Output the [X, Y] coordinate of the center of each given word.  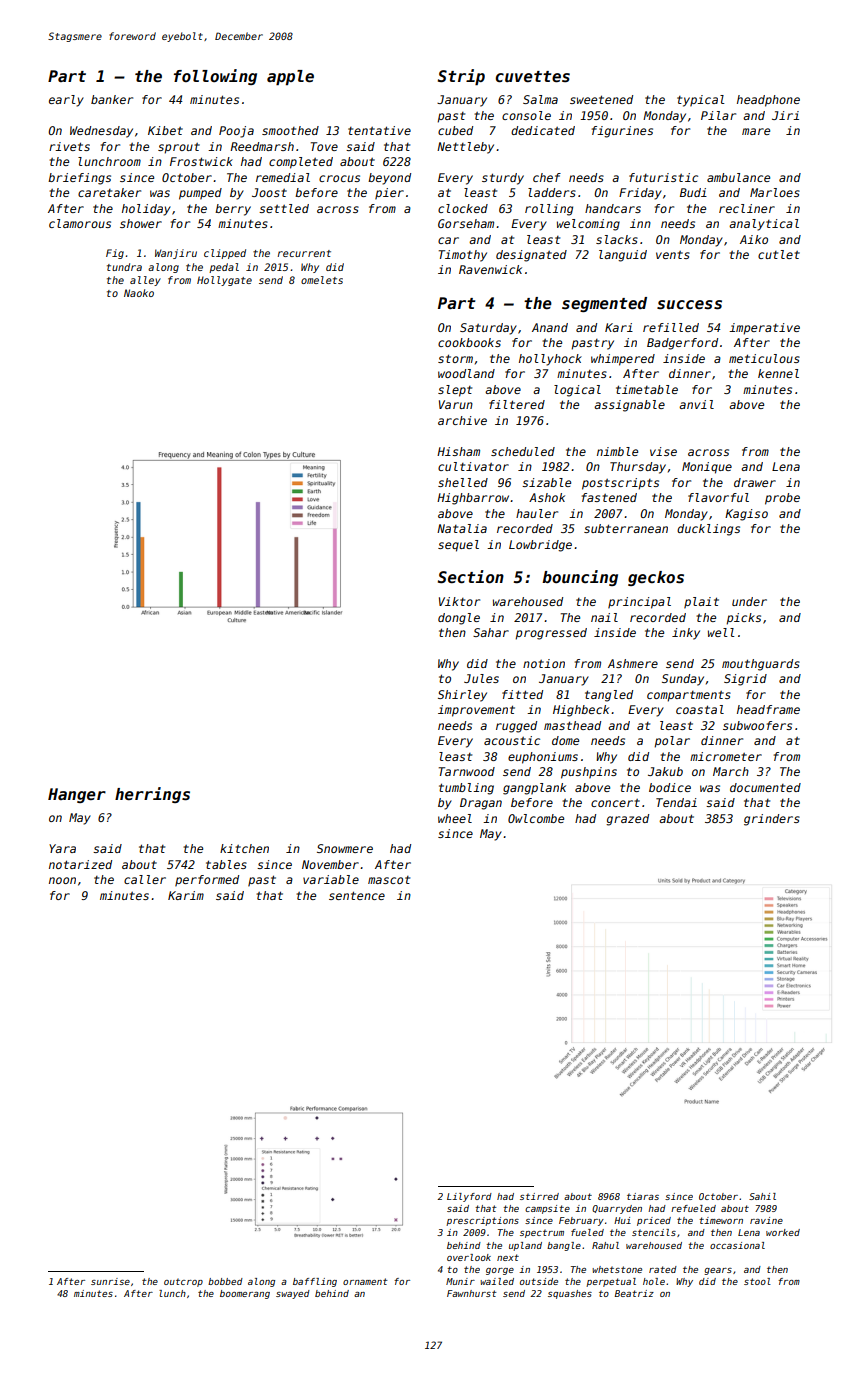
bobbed [225, 1281]
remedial [283, 177]
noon [62, 880]
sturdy [503, 179]
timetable [647, 389]
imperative [764, 329]
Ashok [547, 497]
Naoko [139, 293]
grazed [627, 820]
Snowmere [345, 848]
